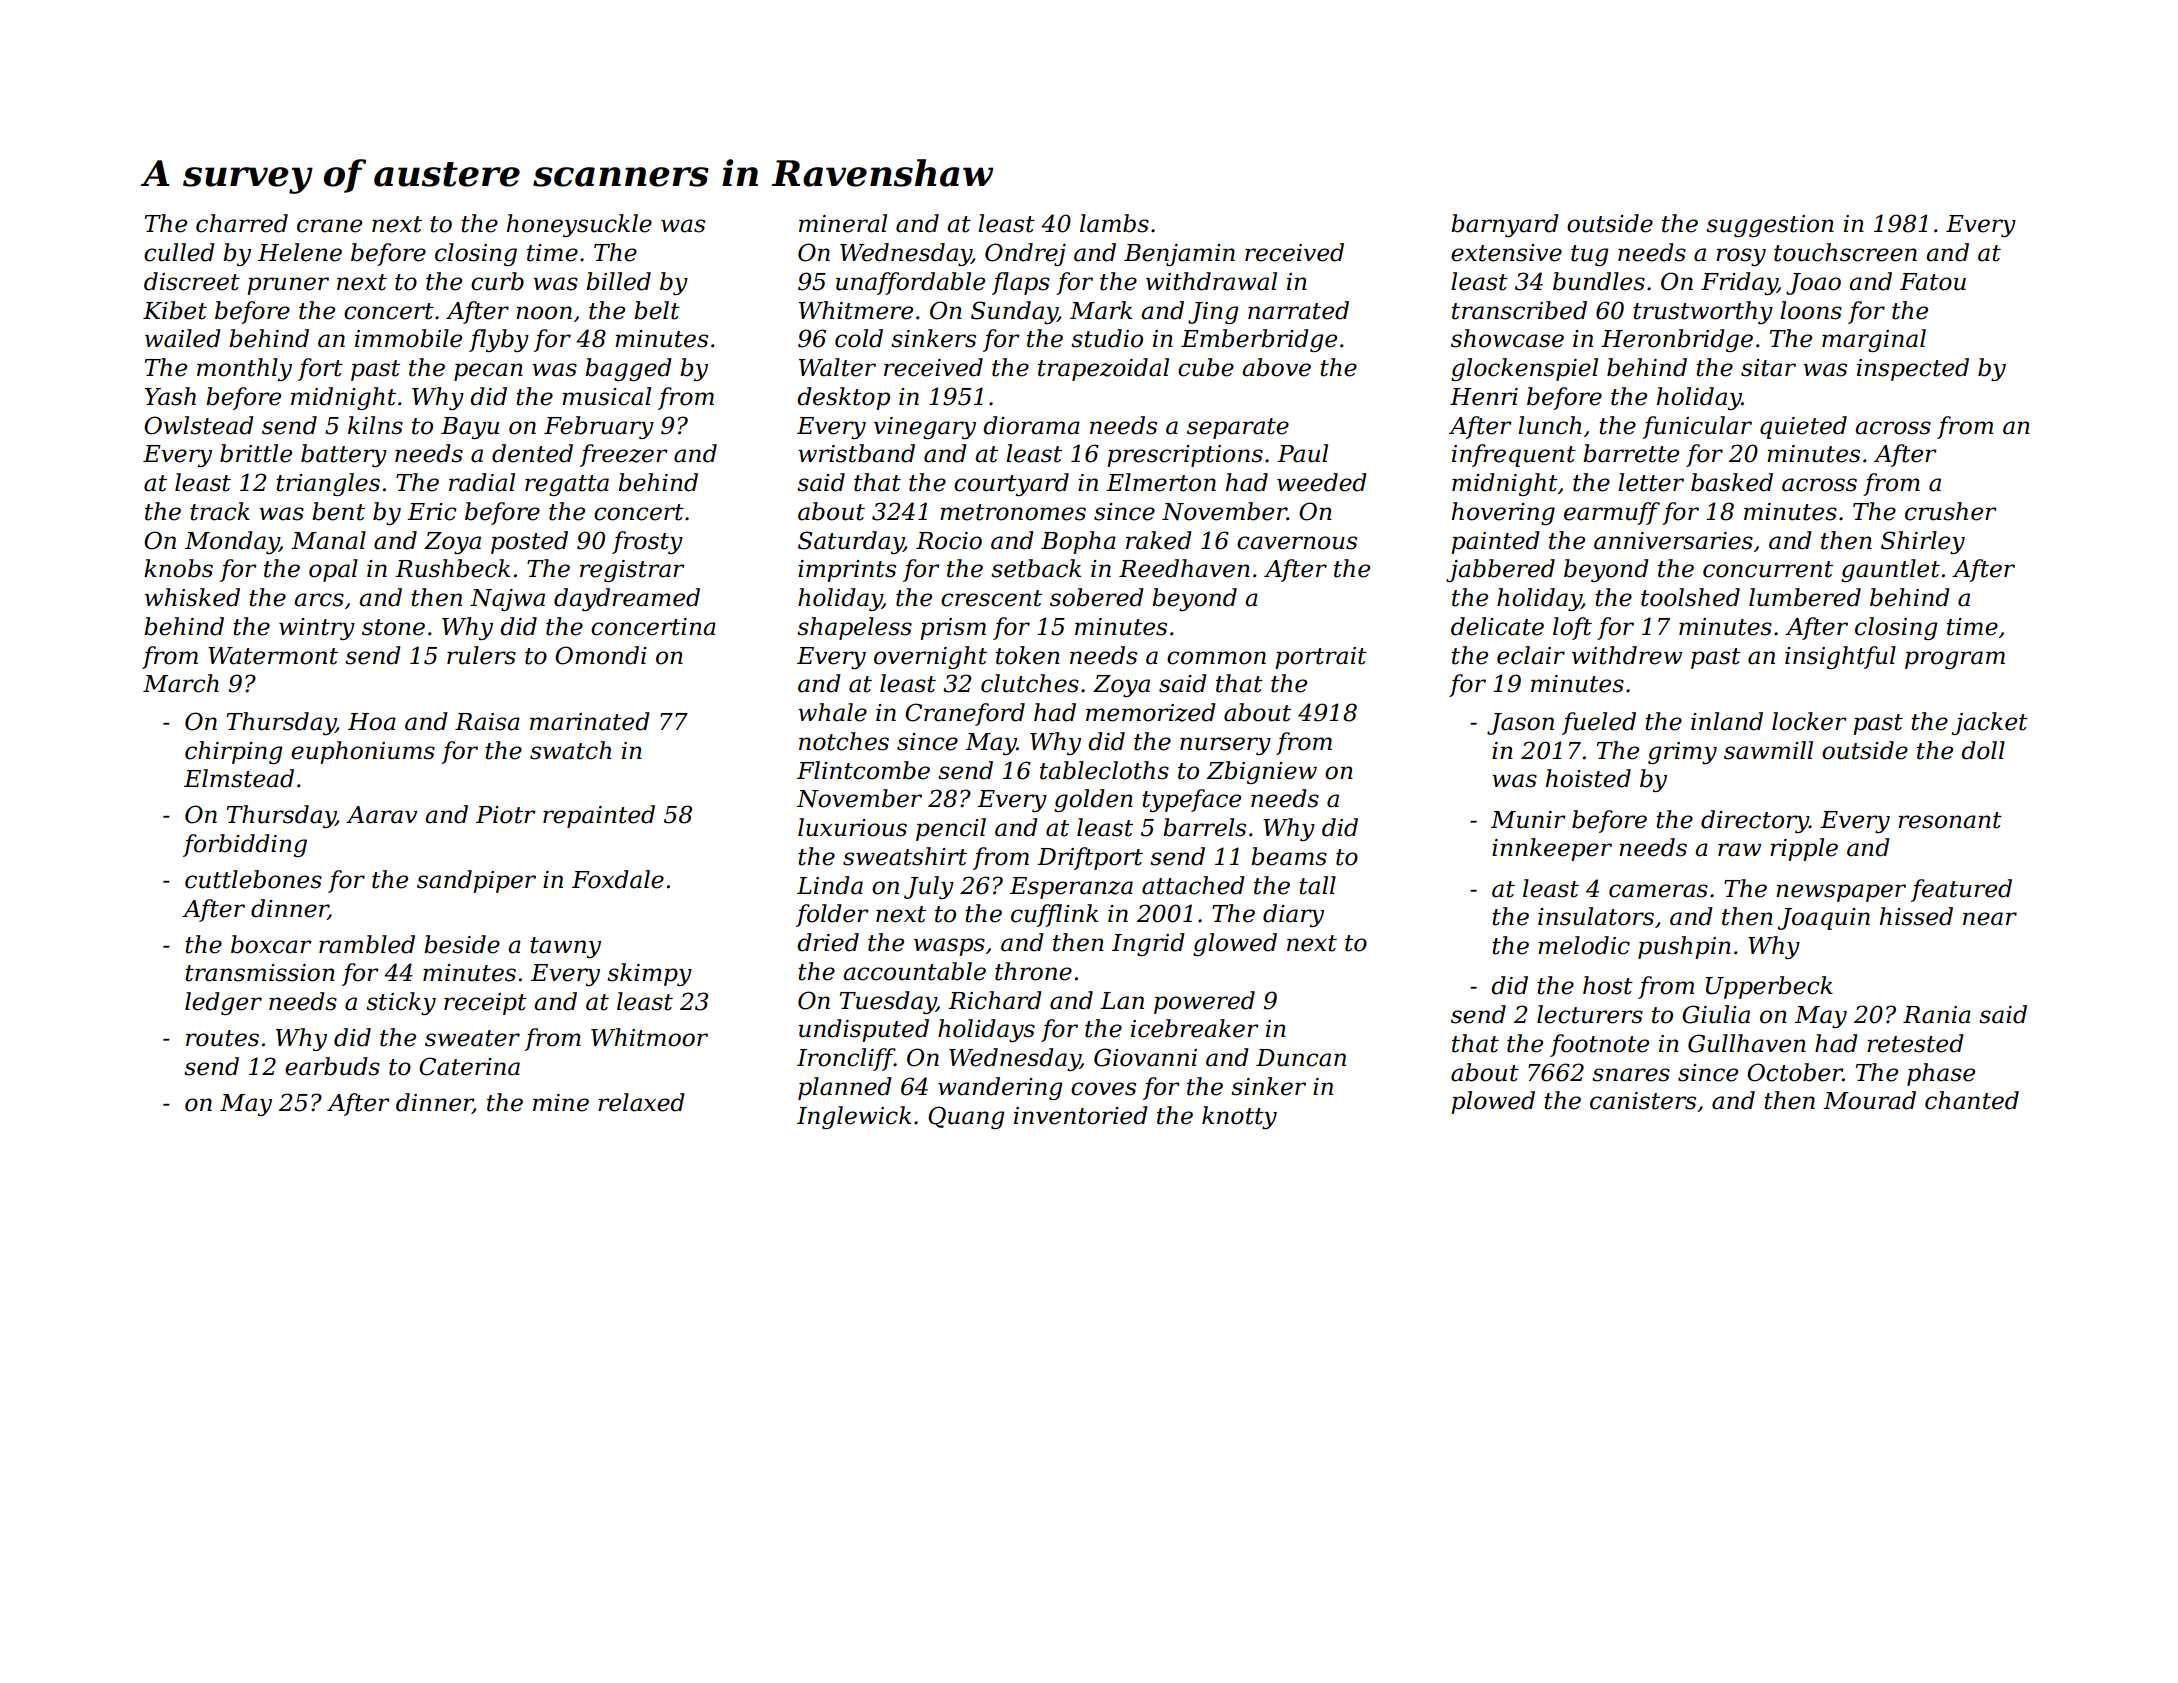 The width and height of the page is (2178, 1683). What do you see at coordinates (905, 856) in the page?
I see `sweatshirt` at bounding box center [905, 856].
